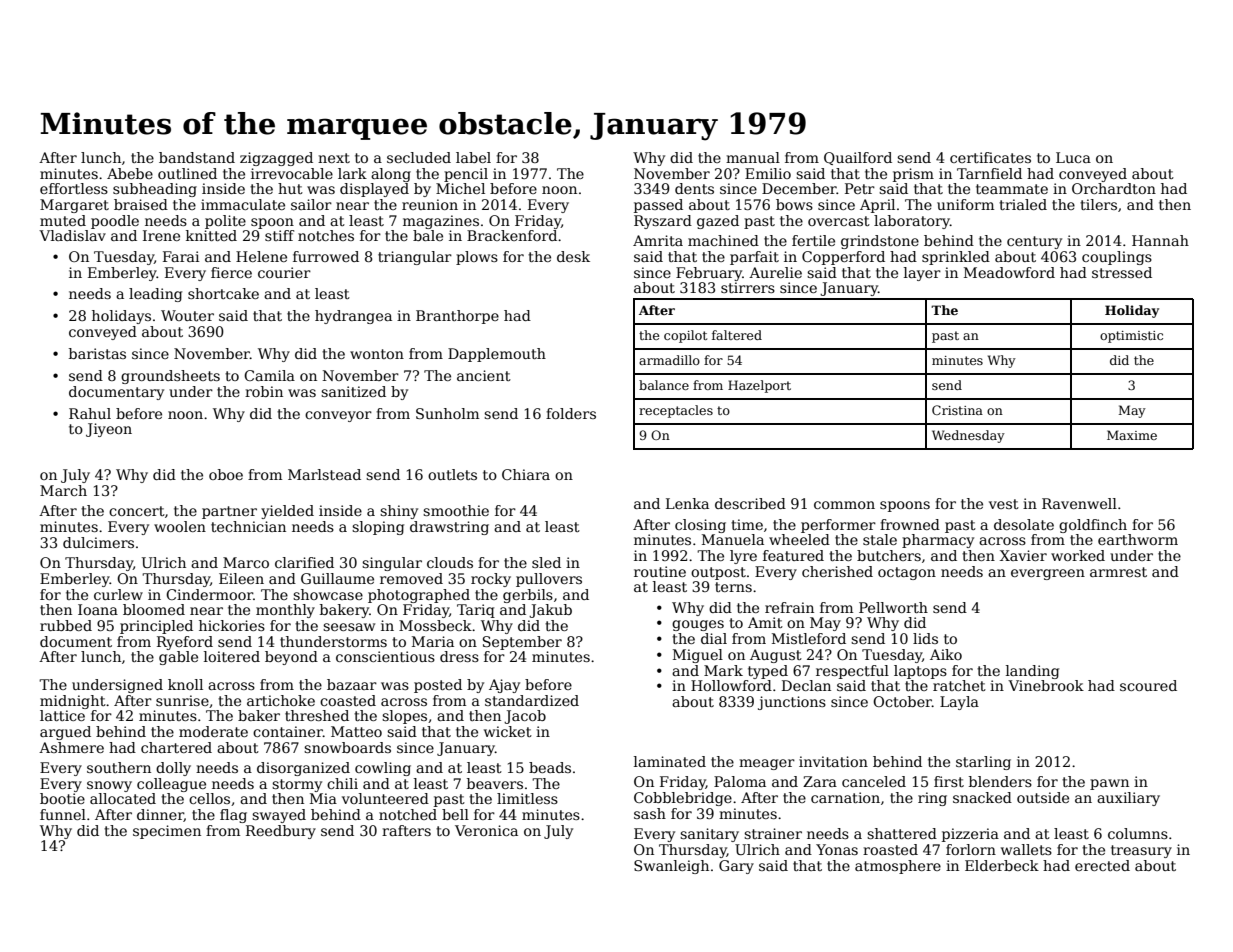 This image has width=1233, height=952. What do you see at coordinates (694, 188) in the image?
I see `dents` at bounding box center [694, 188].
